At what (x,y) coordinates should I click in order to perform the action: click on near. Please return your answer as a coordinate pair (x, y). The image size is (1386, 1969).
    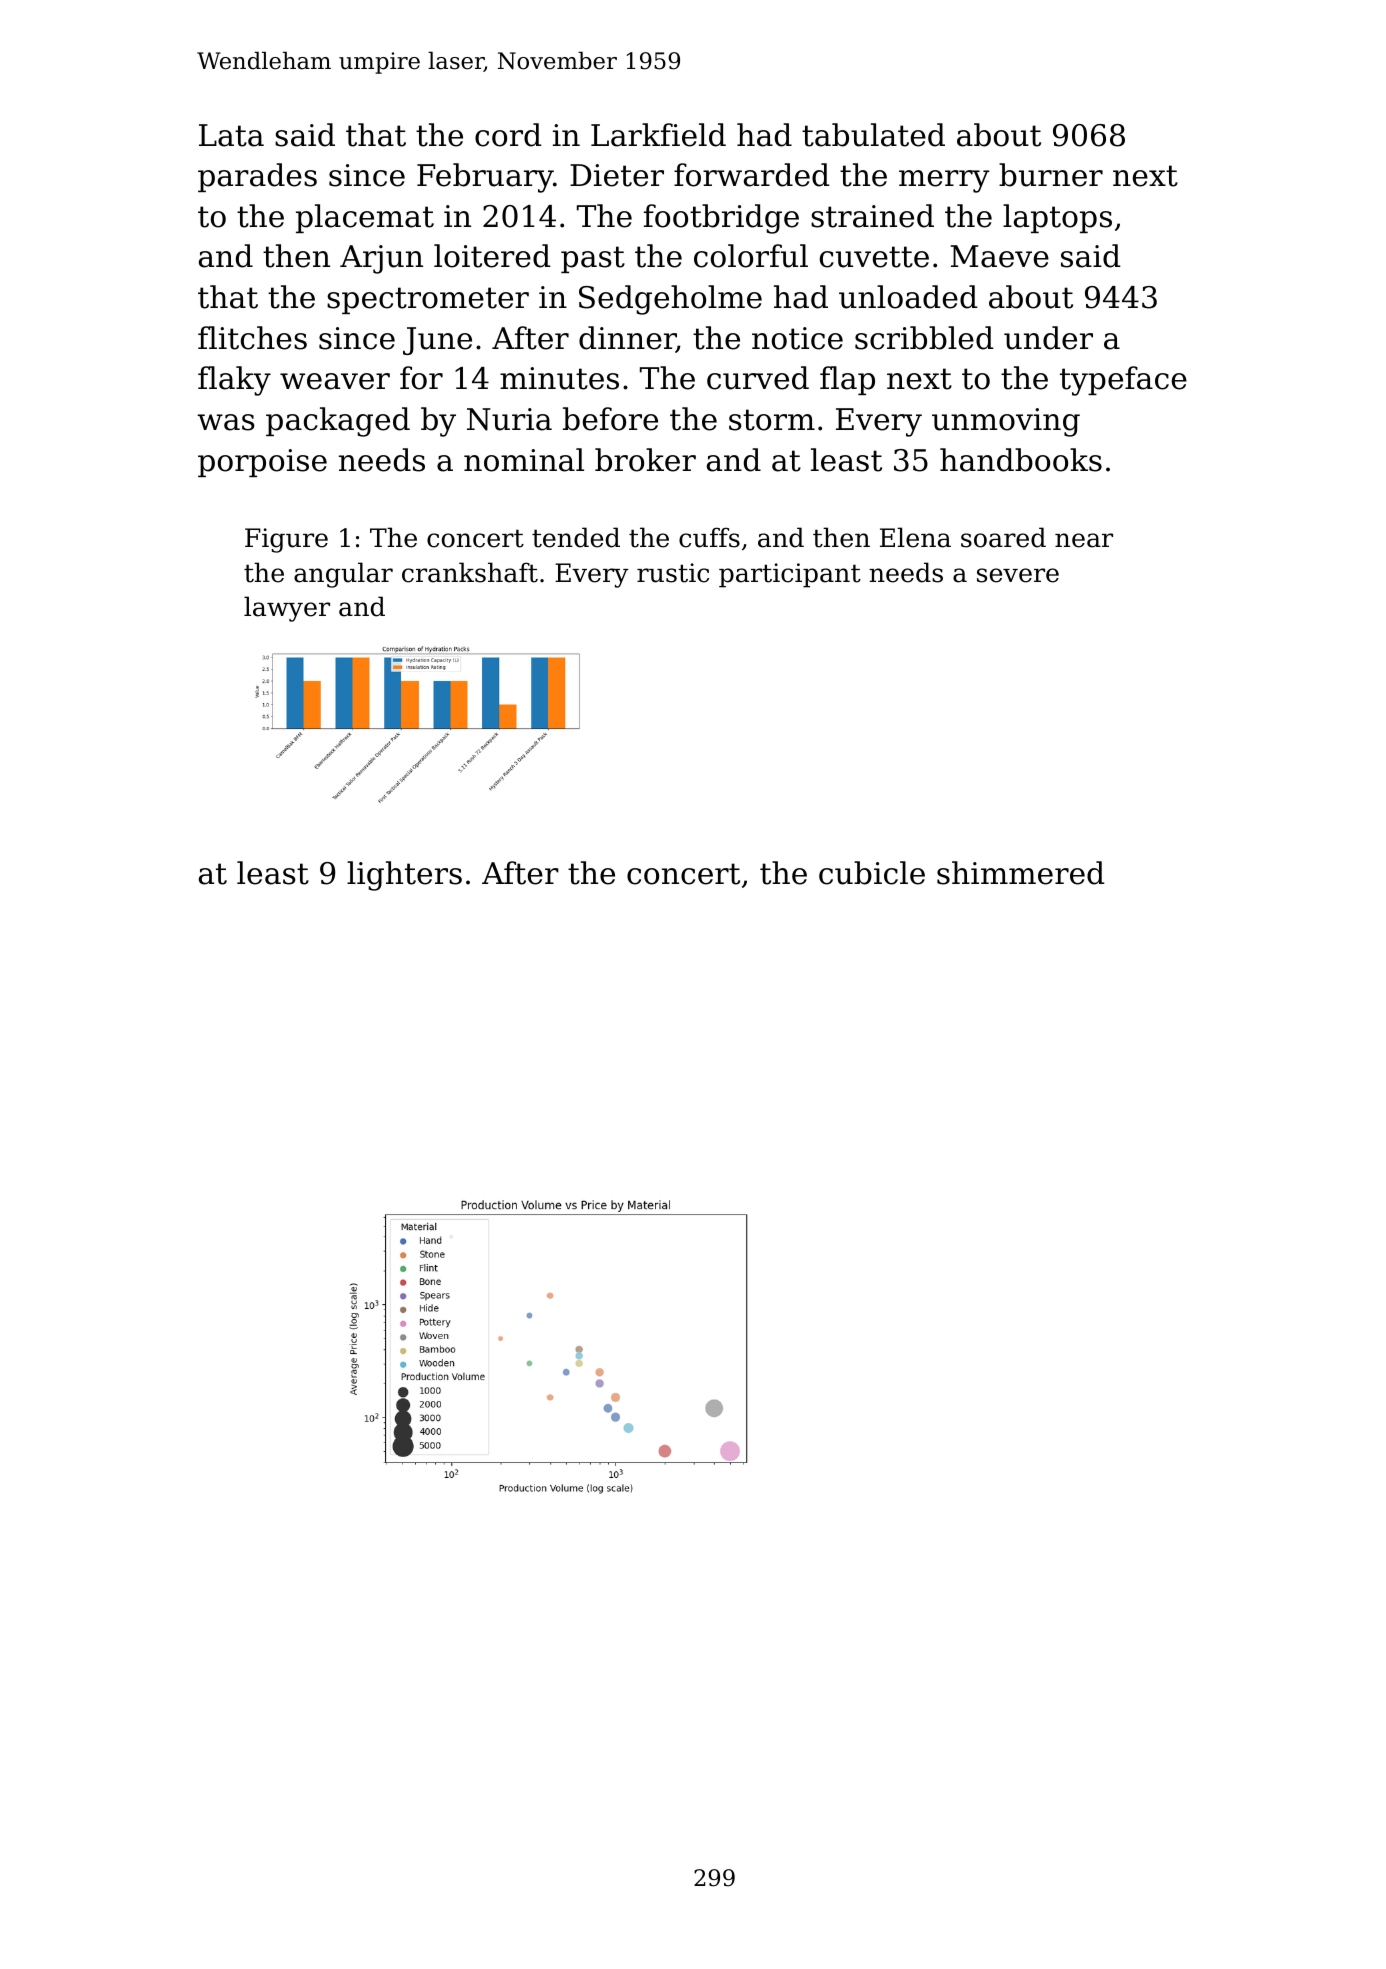
    Looking at the image, I should click on (1084, 540).
